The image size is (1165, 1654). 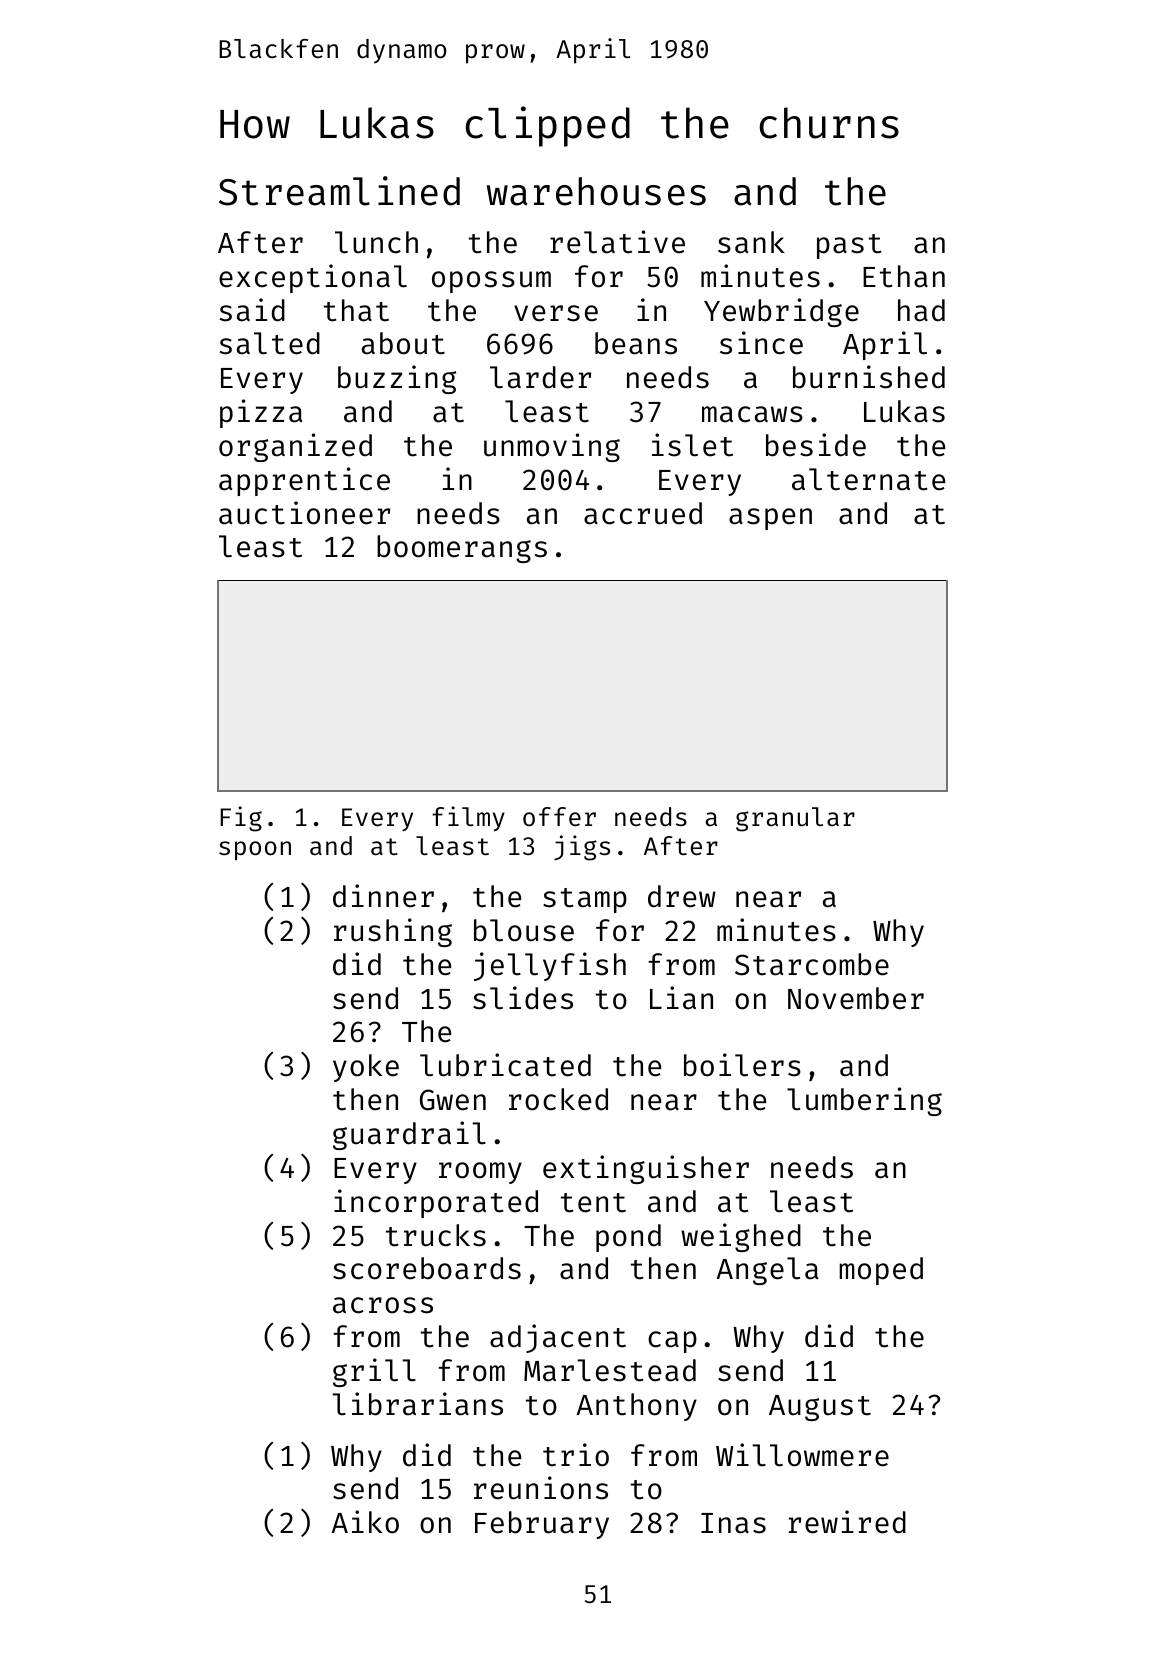 I want to click on Ethan, so click(x=904, y=276).
